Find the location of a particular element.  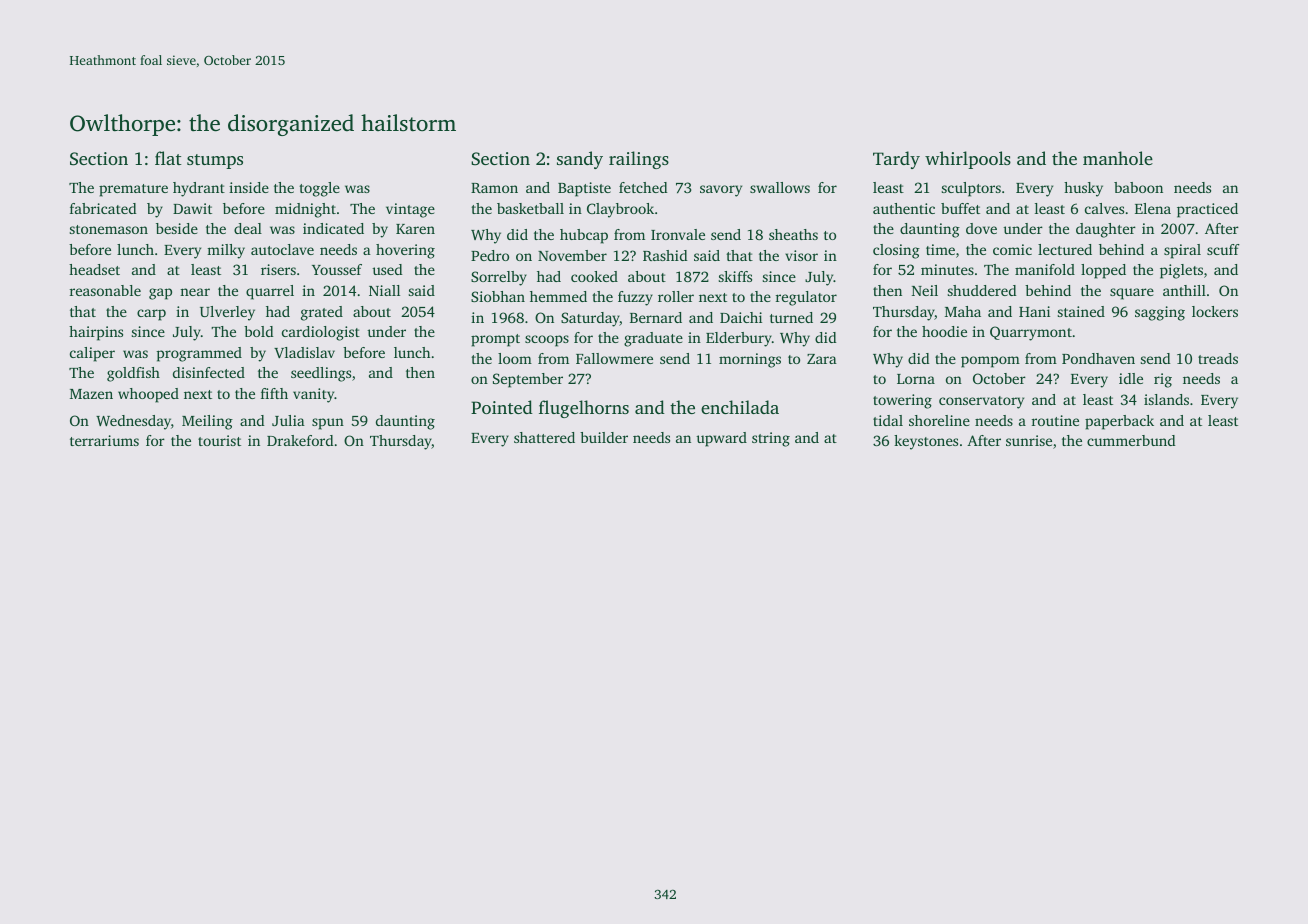

flat is located at coordinates (168, 158).
